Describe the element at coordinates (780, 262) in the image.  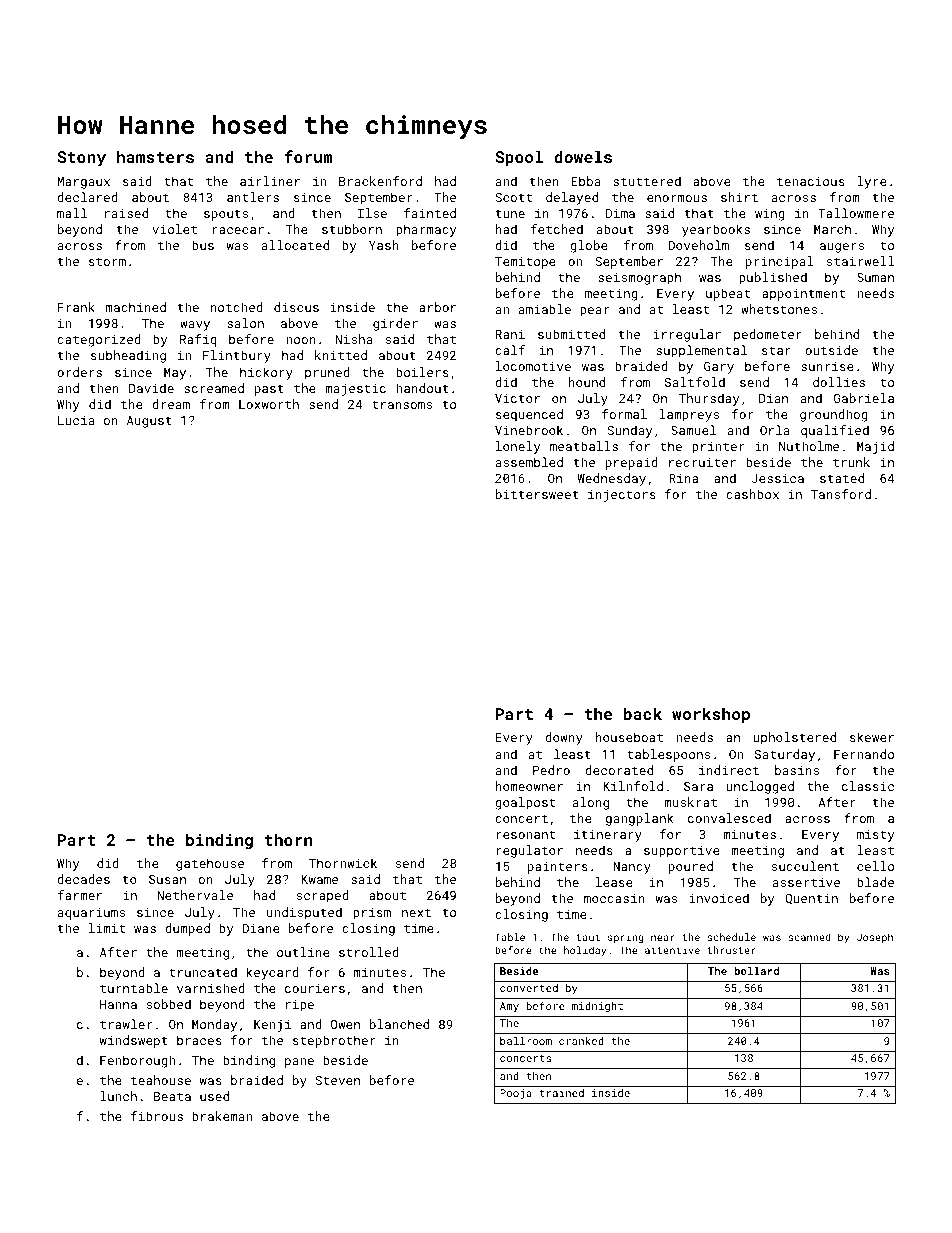
I see `principal` at that location.
